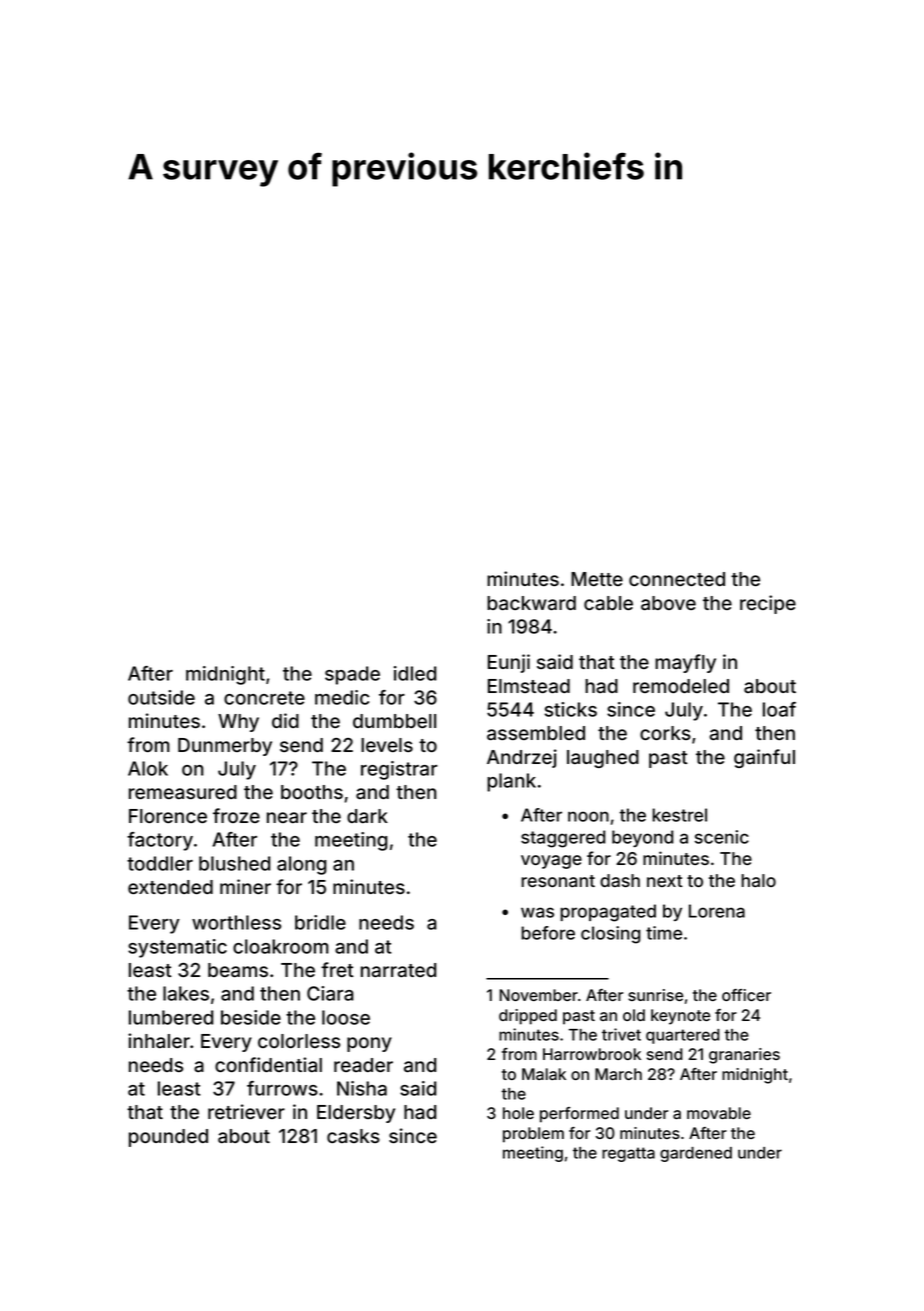  Describe the element at coordinates (398, 970) in the document. I see `narrated` at that location.
